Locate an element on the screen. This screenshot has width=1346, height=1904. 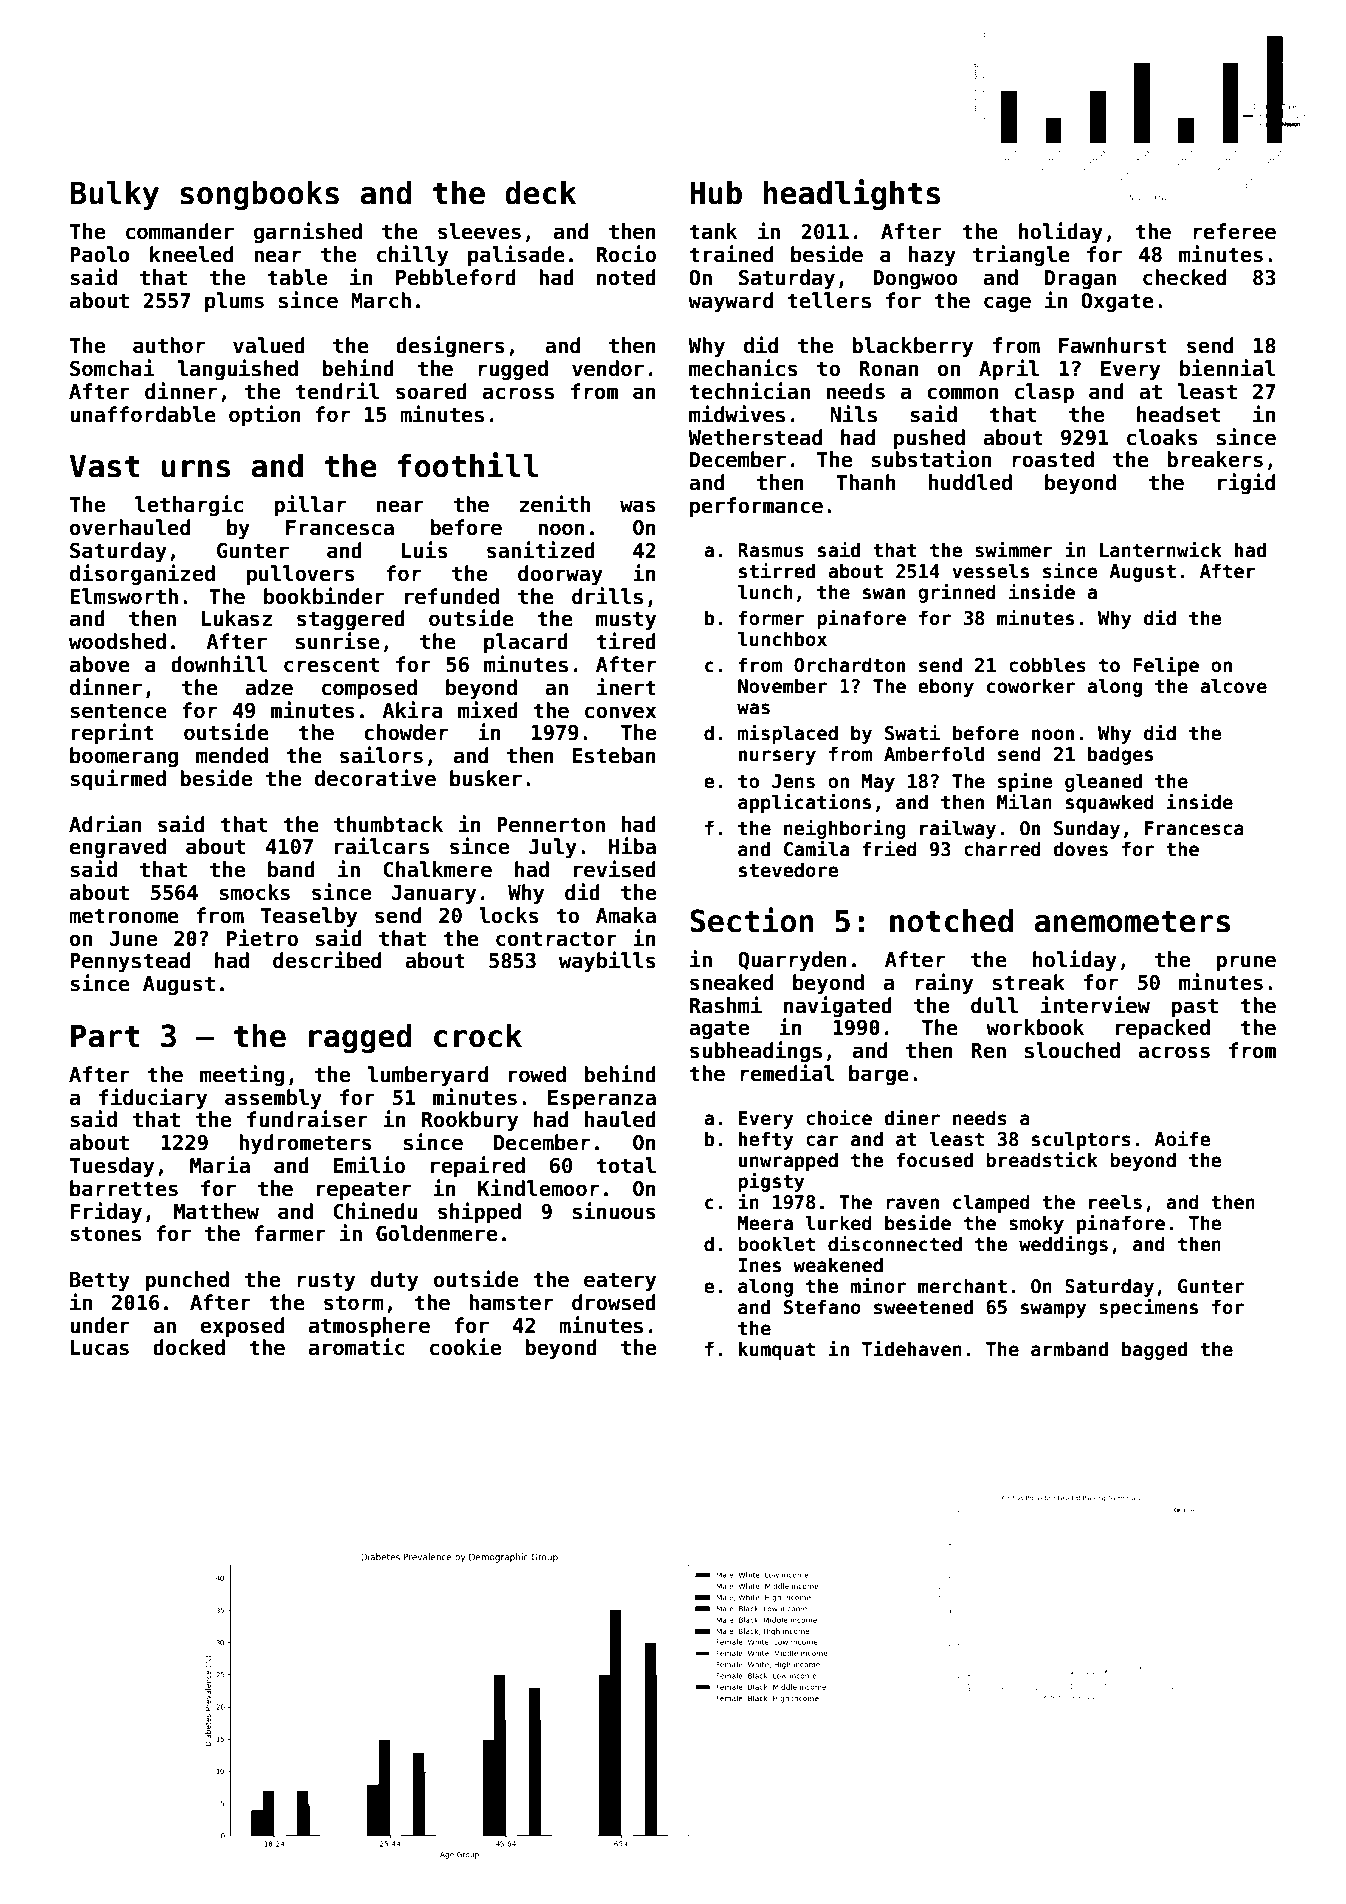
doves is located at coordinates (1080, 849).
